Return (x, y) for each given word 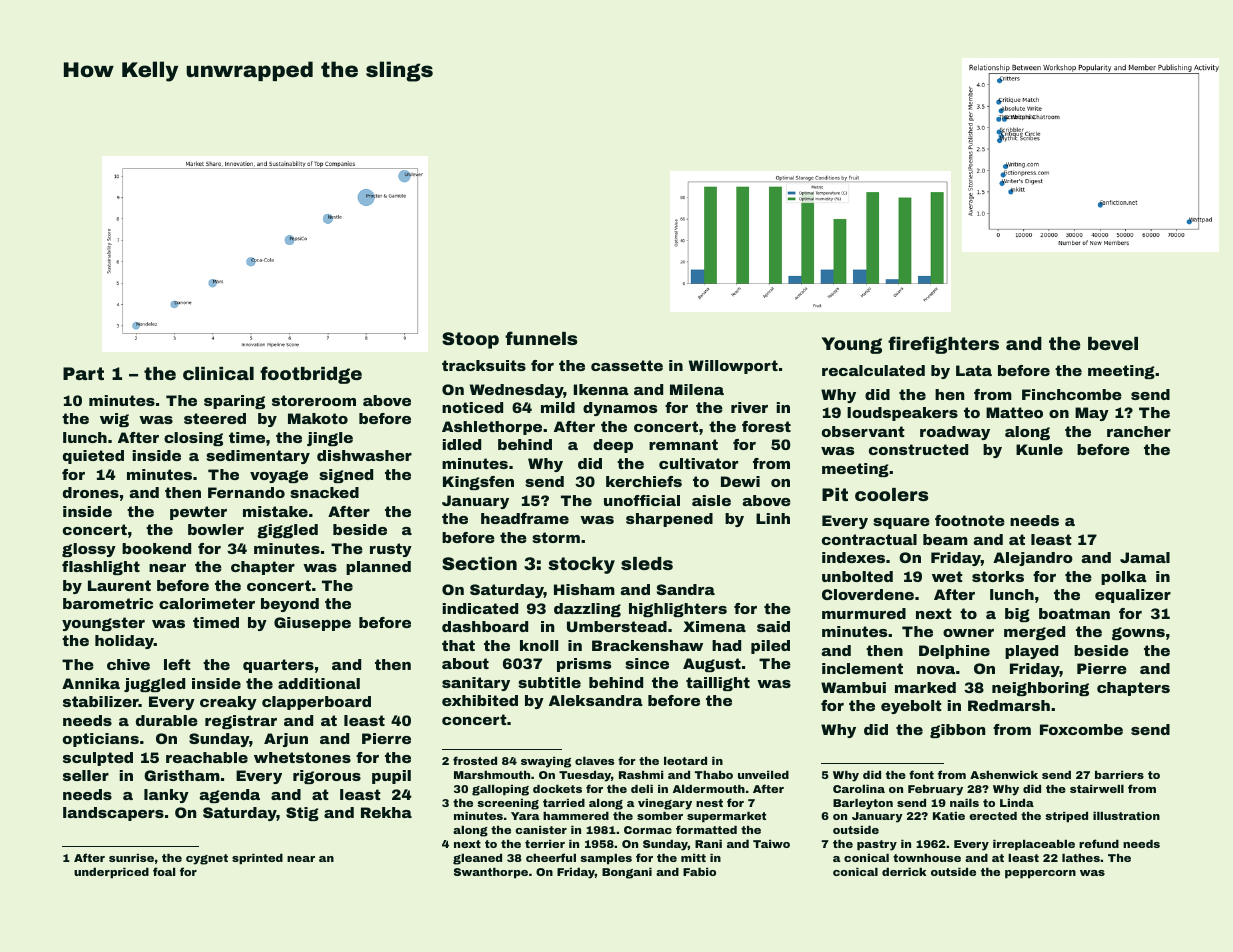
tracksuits (484, 365)
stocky (581, 565)
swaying (546, 762)
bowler (216, 529)
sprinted (257, 859)
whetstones (302, 757)
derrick (904, 871)
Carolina (859, 789)
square (901, 523)
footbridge (311, 375)
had (726, 645)
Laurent (119, 585)
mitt (693, 858)
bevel (1113, 343)
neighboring (1040, 689)
